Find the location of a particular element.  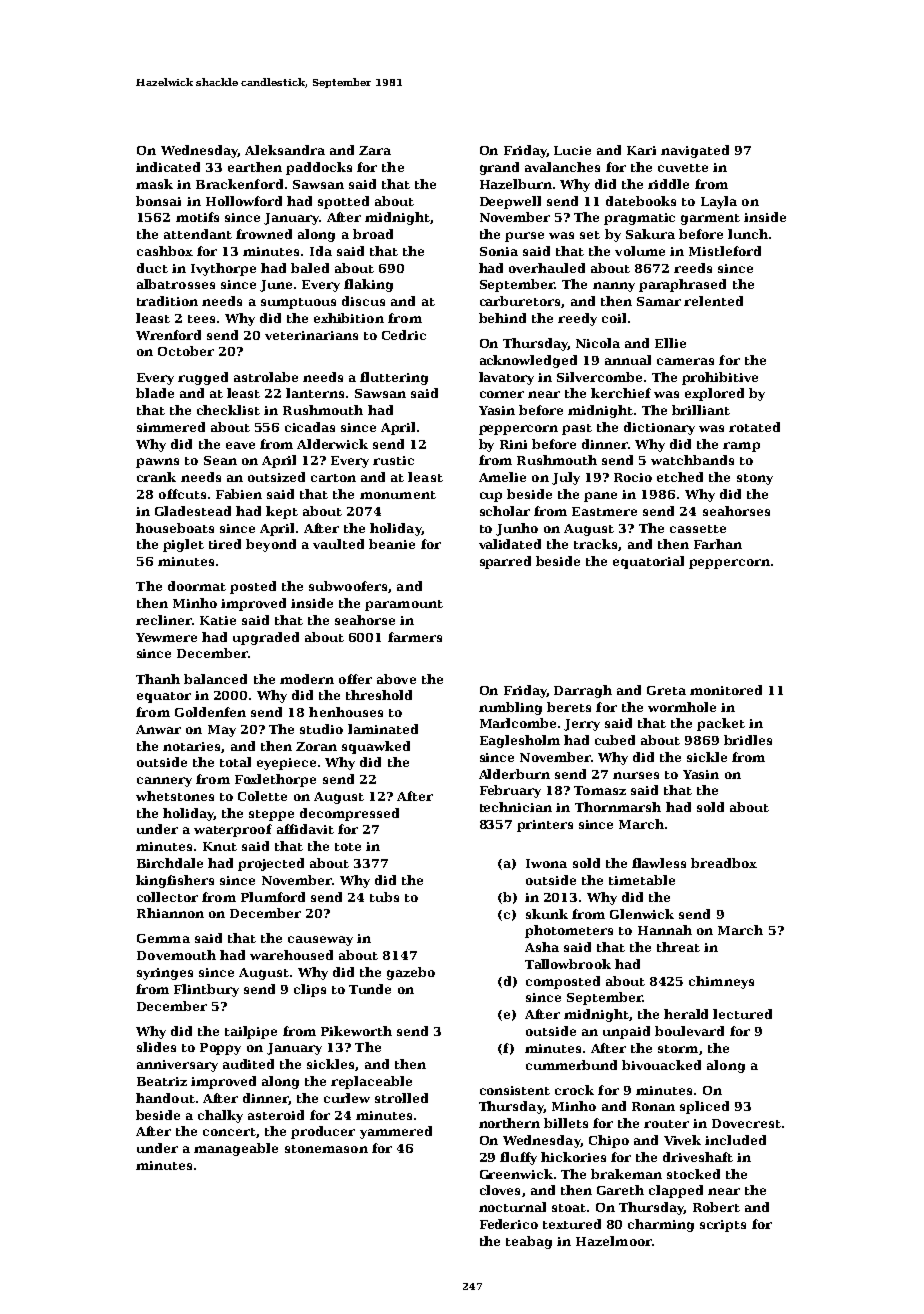

textured is located at coordinates (572, 1224).
